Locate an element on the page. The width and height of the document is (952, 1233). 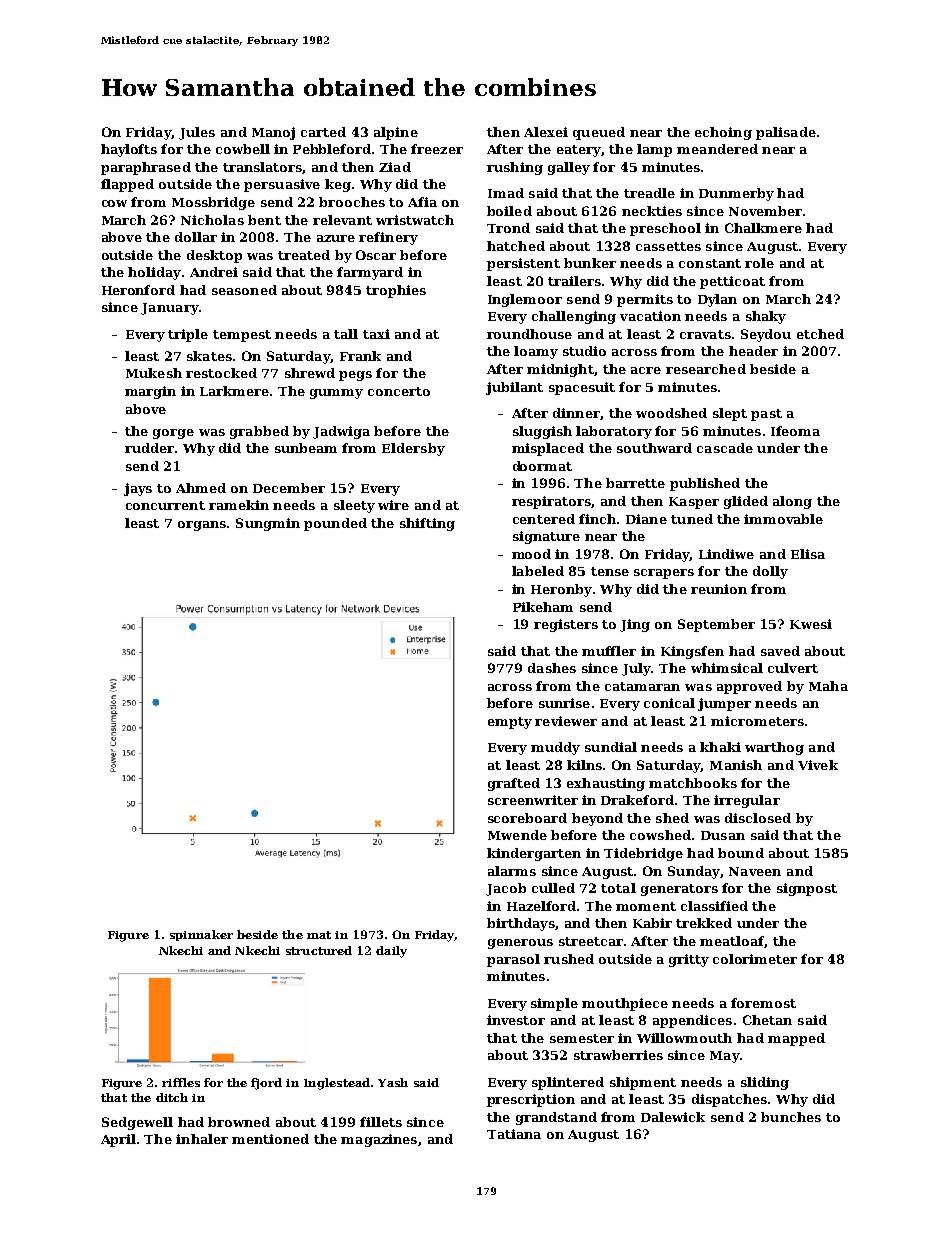
sunrise is located at coordinates (564, 703).
